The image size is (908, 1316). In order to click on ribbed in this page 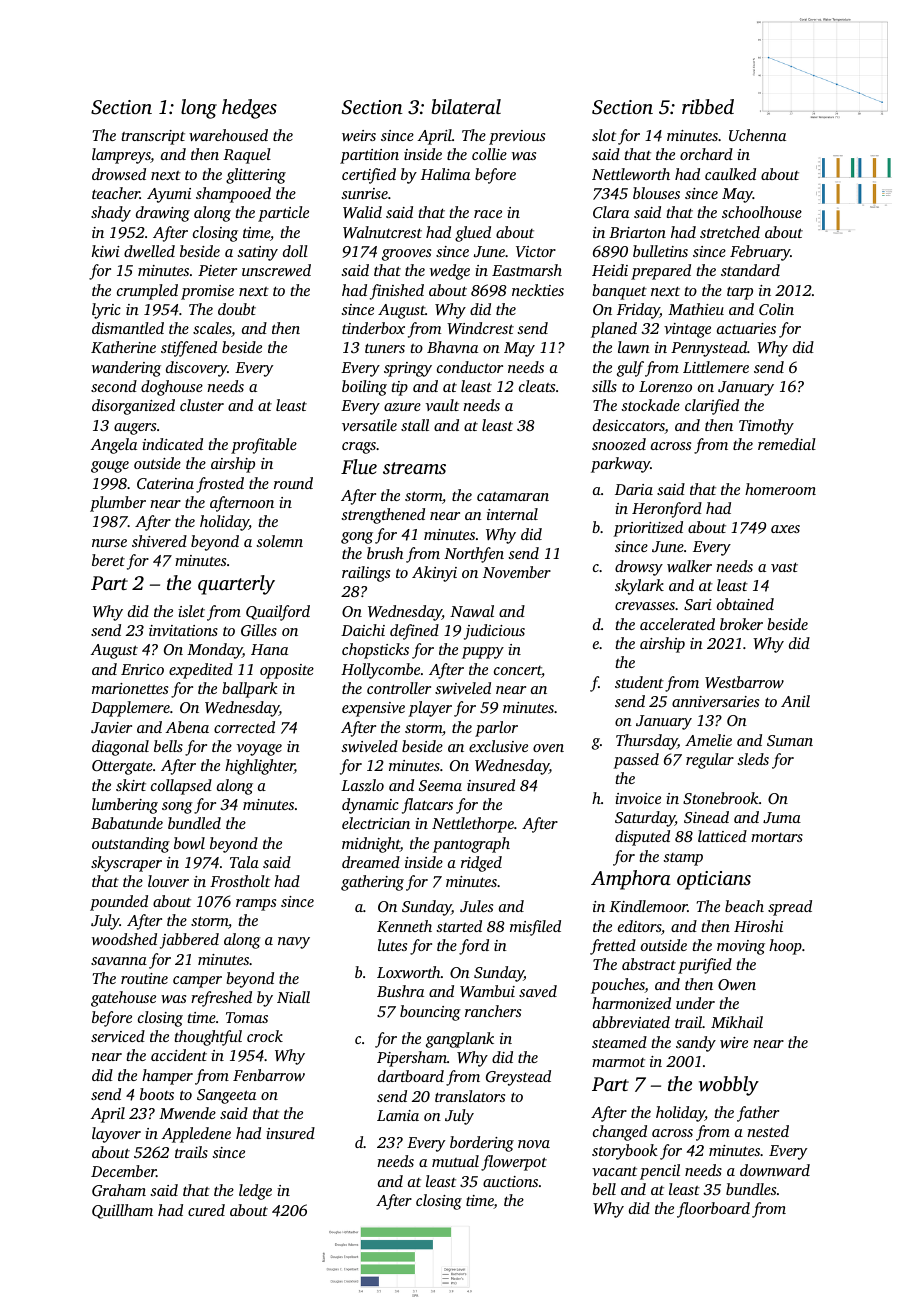, I will do `click(708, 106)`.
